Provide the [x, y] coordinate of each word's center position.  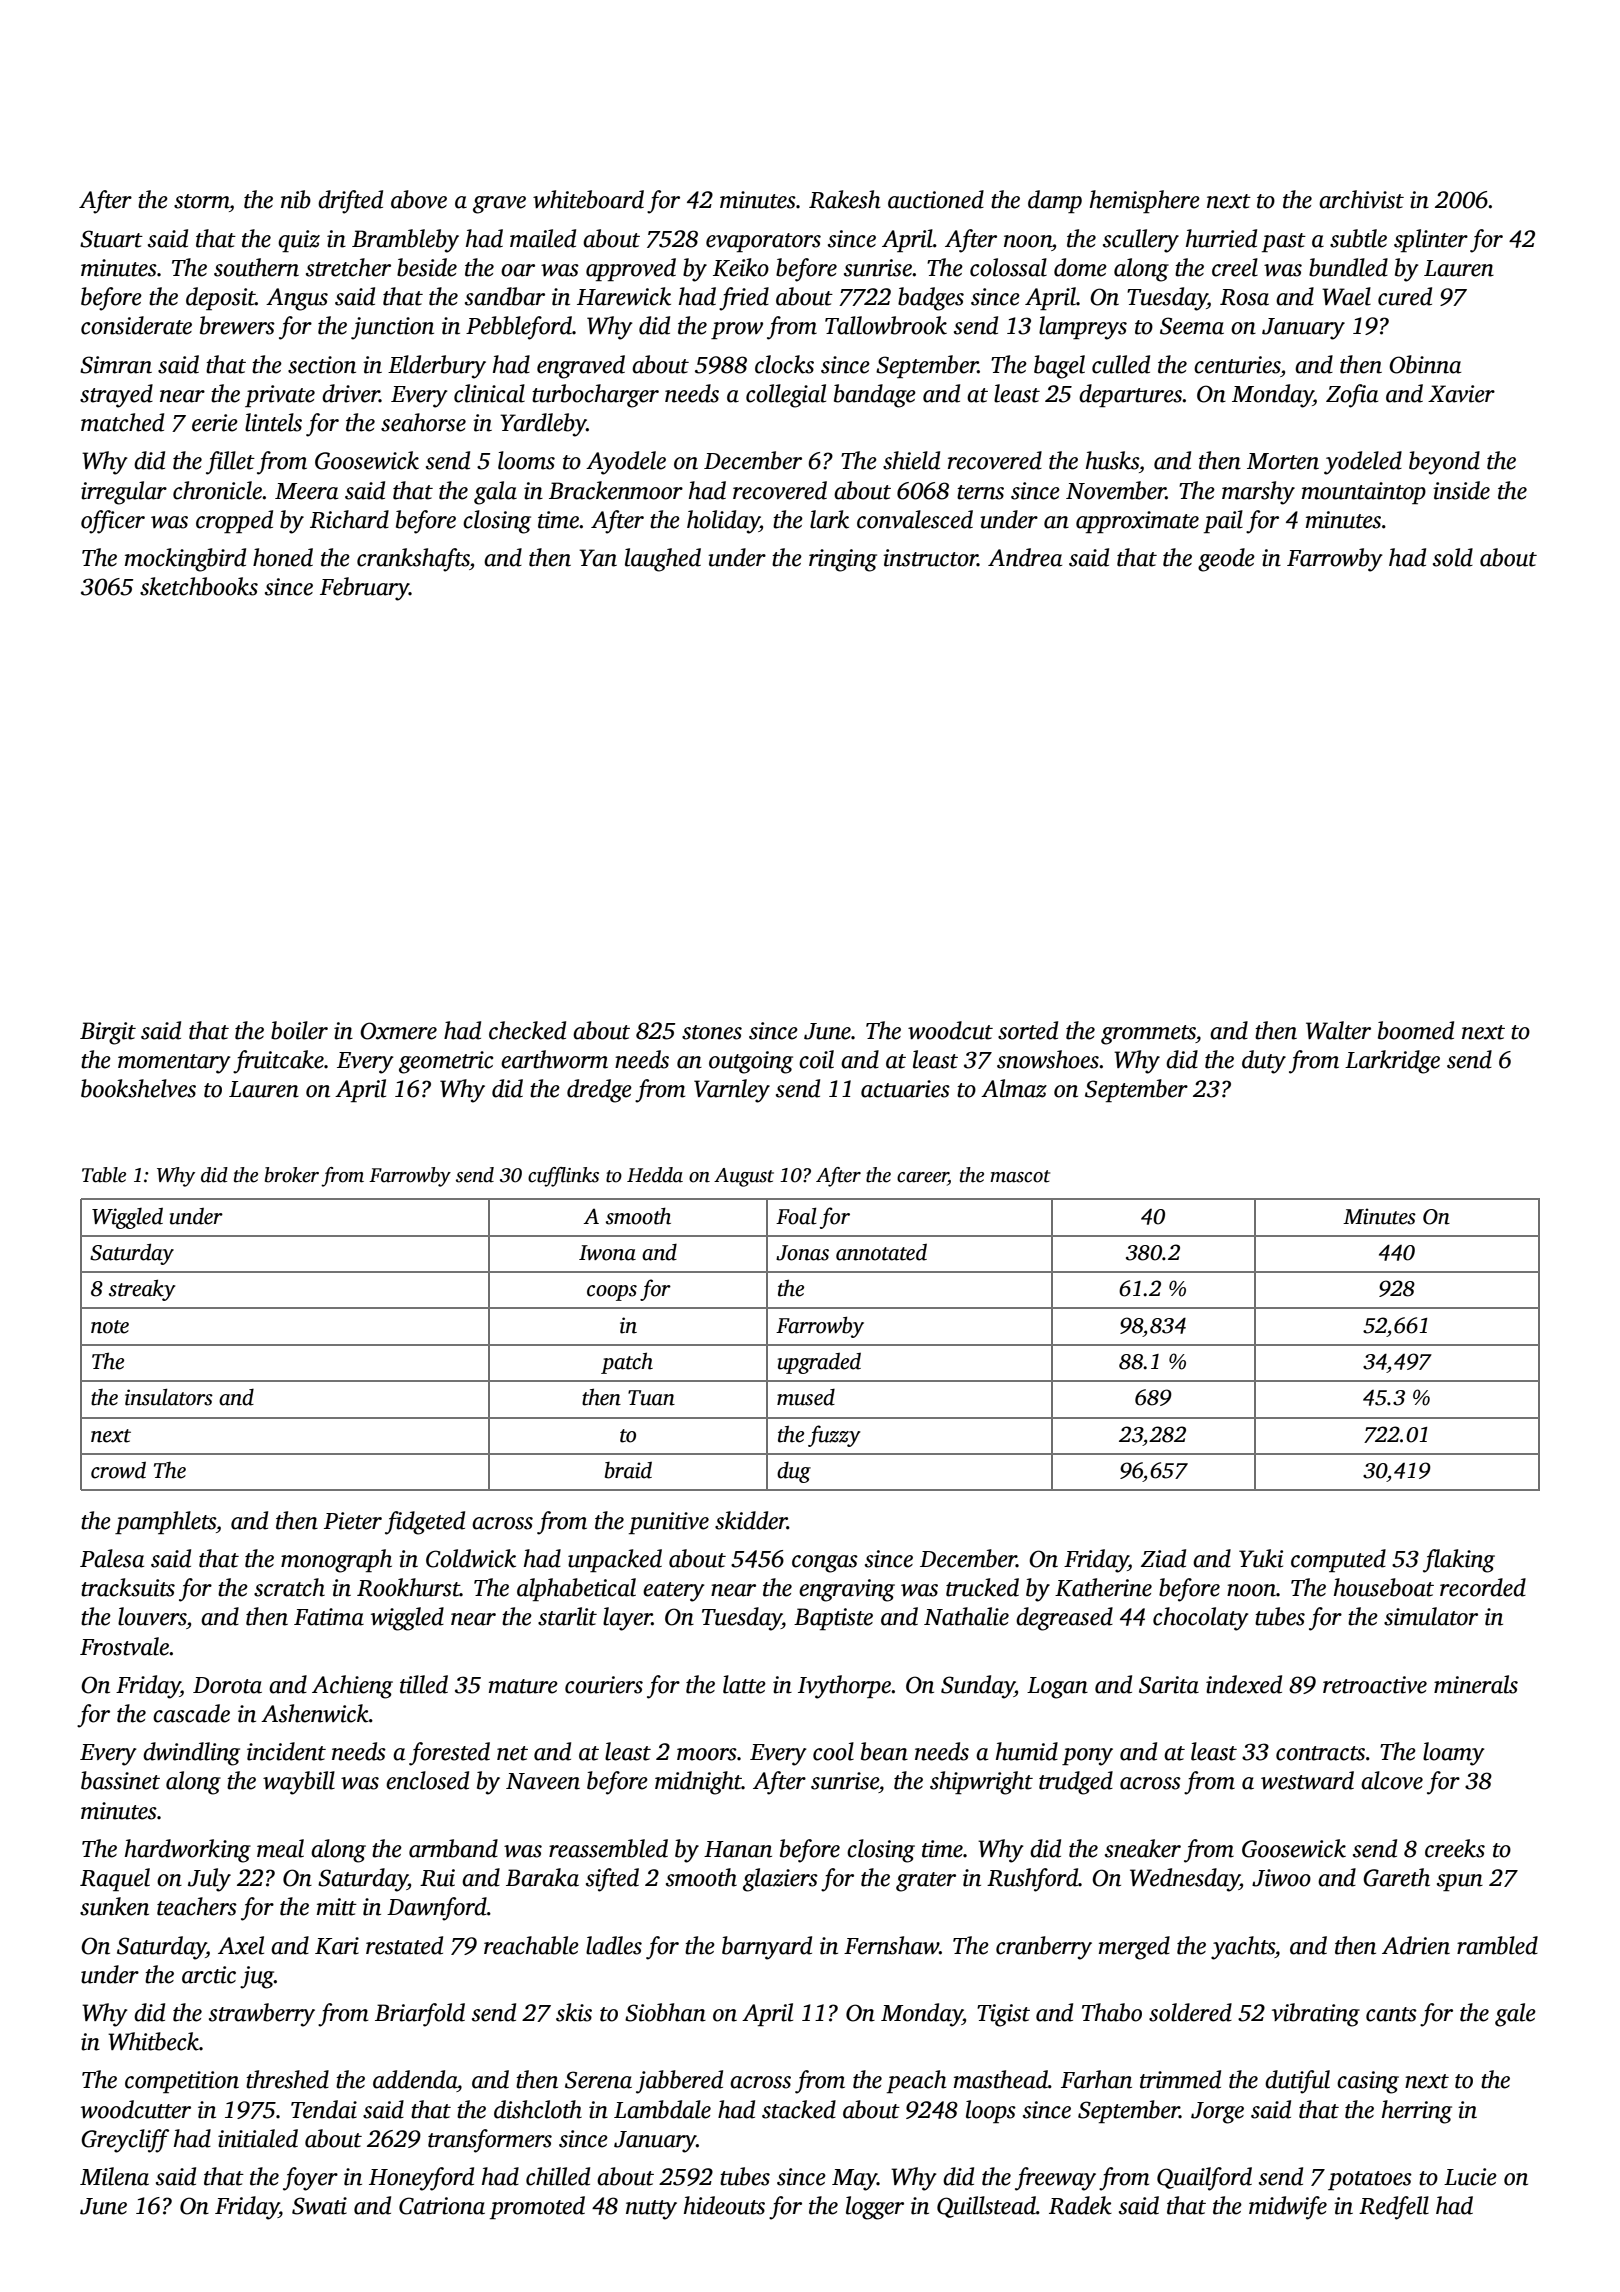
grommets [1148, 1035]
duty [1264, 1062]
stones [712, 1032]
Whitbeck [153, 2041]
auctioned [936, 199]
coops [612, 1293]
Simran [116, 365]
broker [292, 1175]
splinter [1431, 240]
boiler [299, 1030]
